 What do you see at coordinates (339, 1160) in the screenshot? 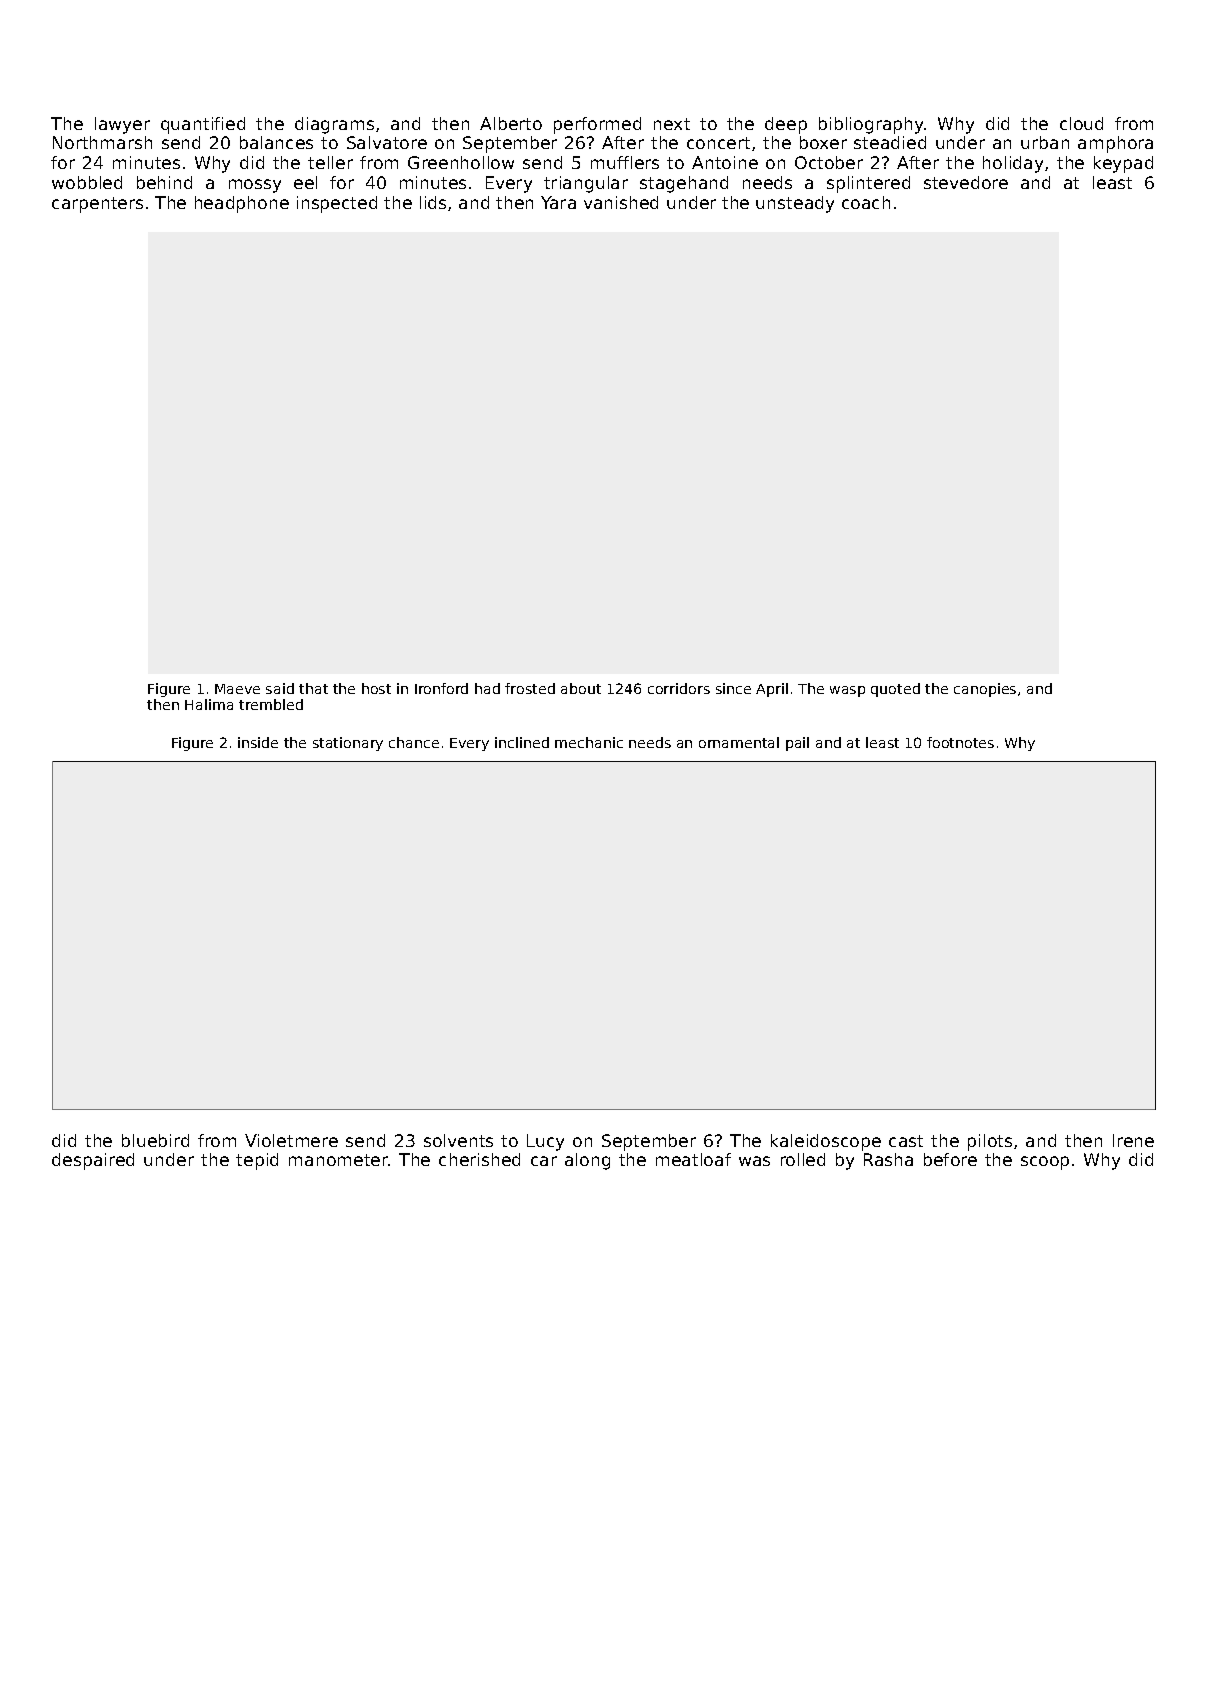
I see `manometer` at bounding box center [339, 1160].
